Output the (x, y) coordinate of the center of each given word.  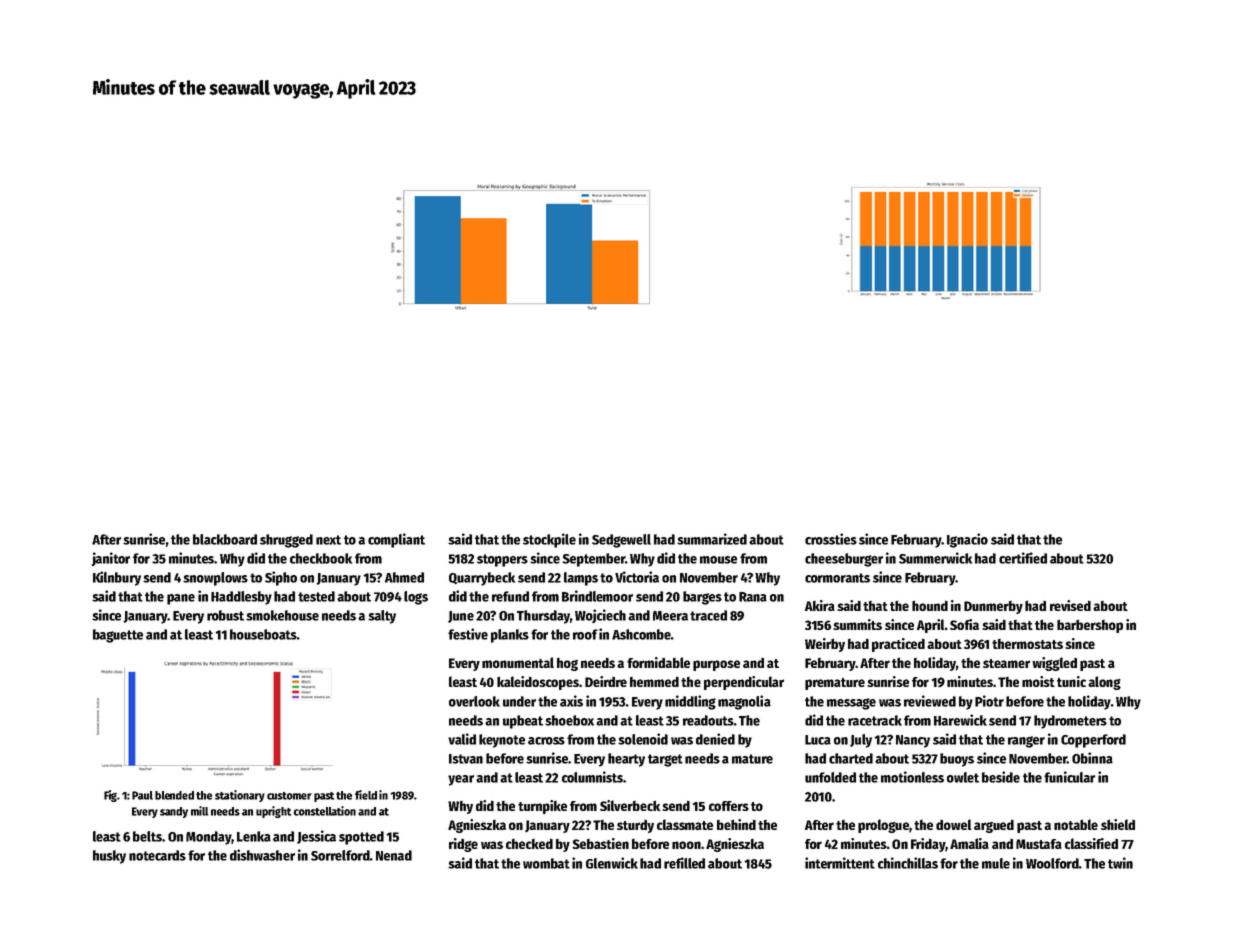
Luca (818, 740)
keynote (502, 741)
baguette (118, 636)
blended (174, 795)
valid (462, 739)
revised (1070, 605)
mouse (718, 560)
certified (1023, 558)
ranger (1026, 742)
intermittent (840, 863)
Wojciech (600, 616)
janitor (111, 559)
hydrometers (1070, 722)
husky (109, 857)
